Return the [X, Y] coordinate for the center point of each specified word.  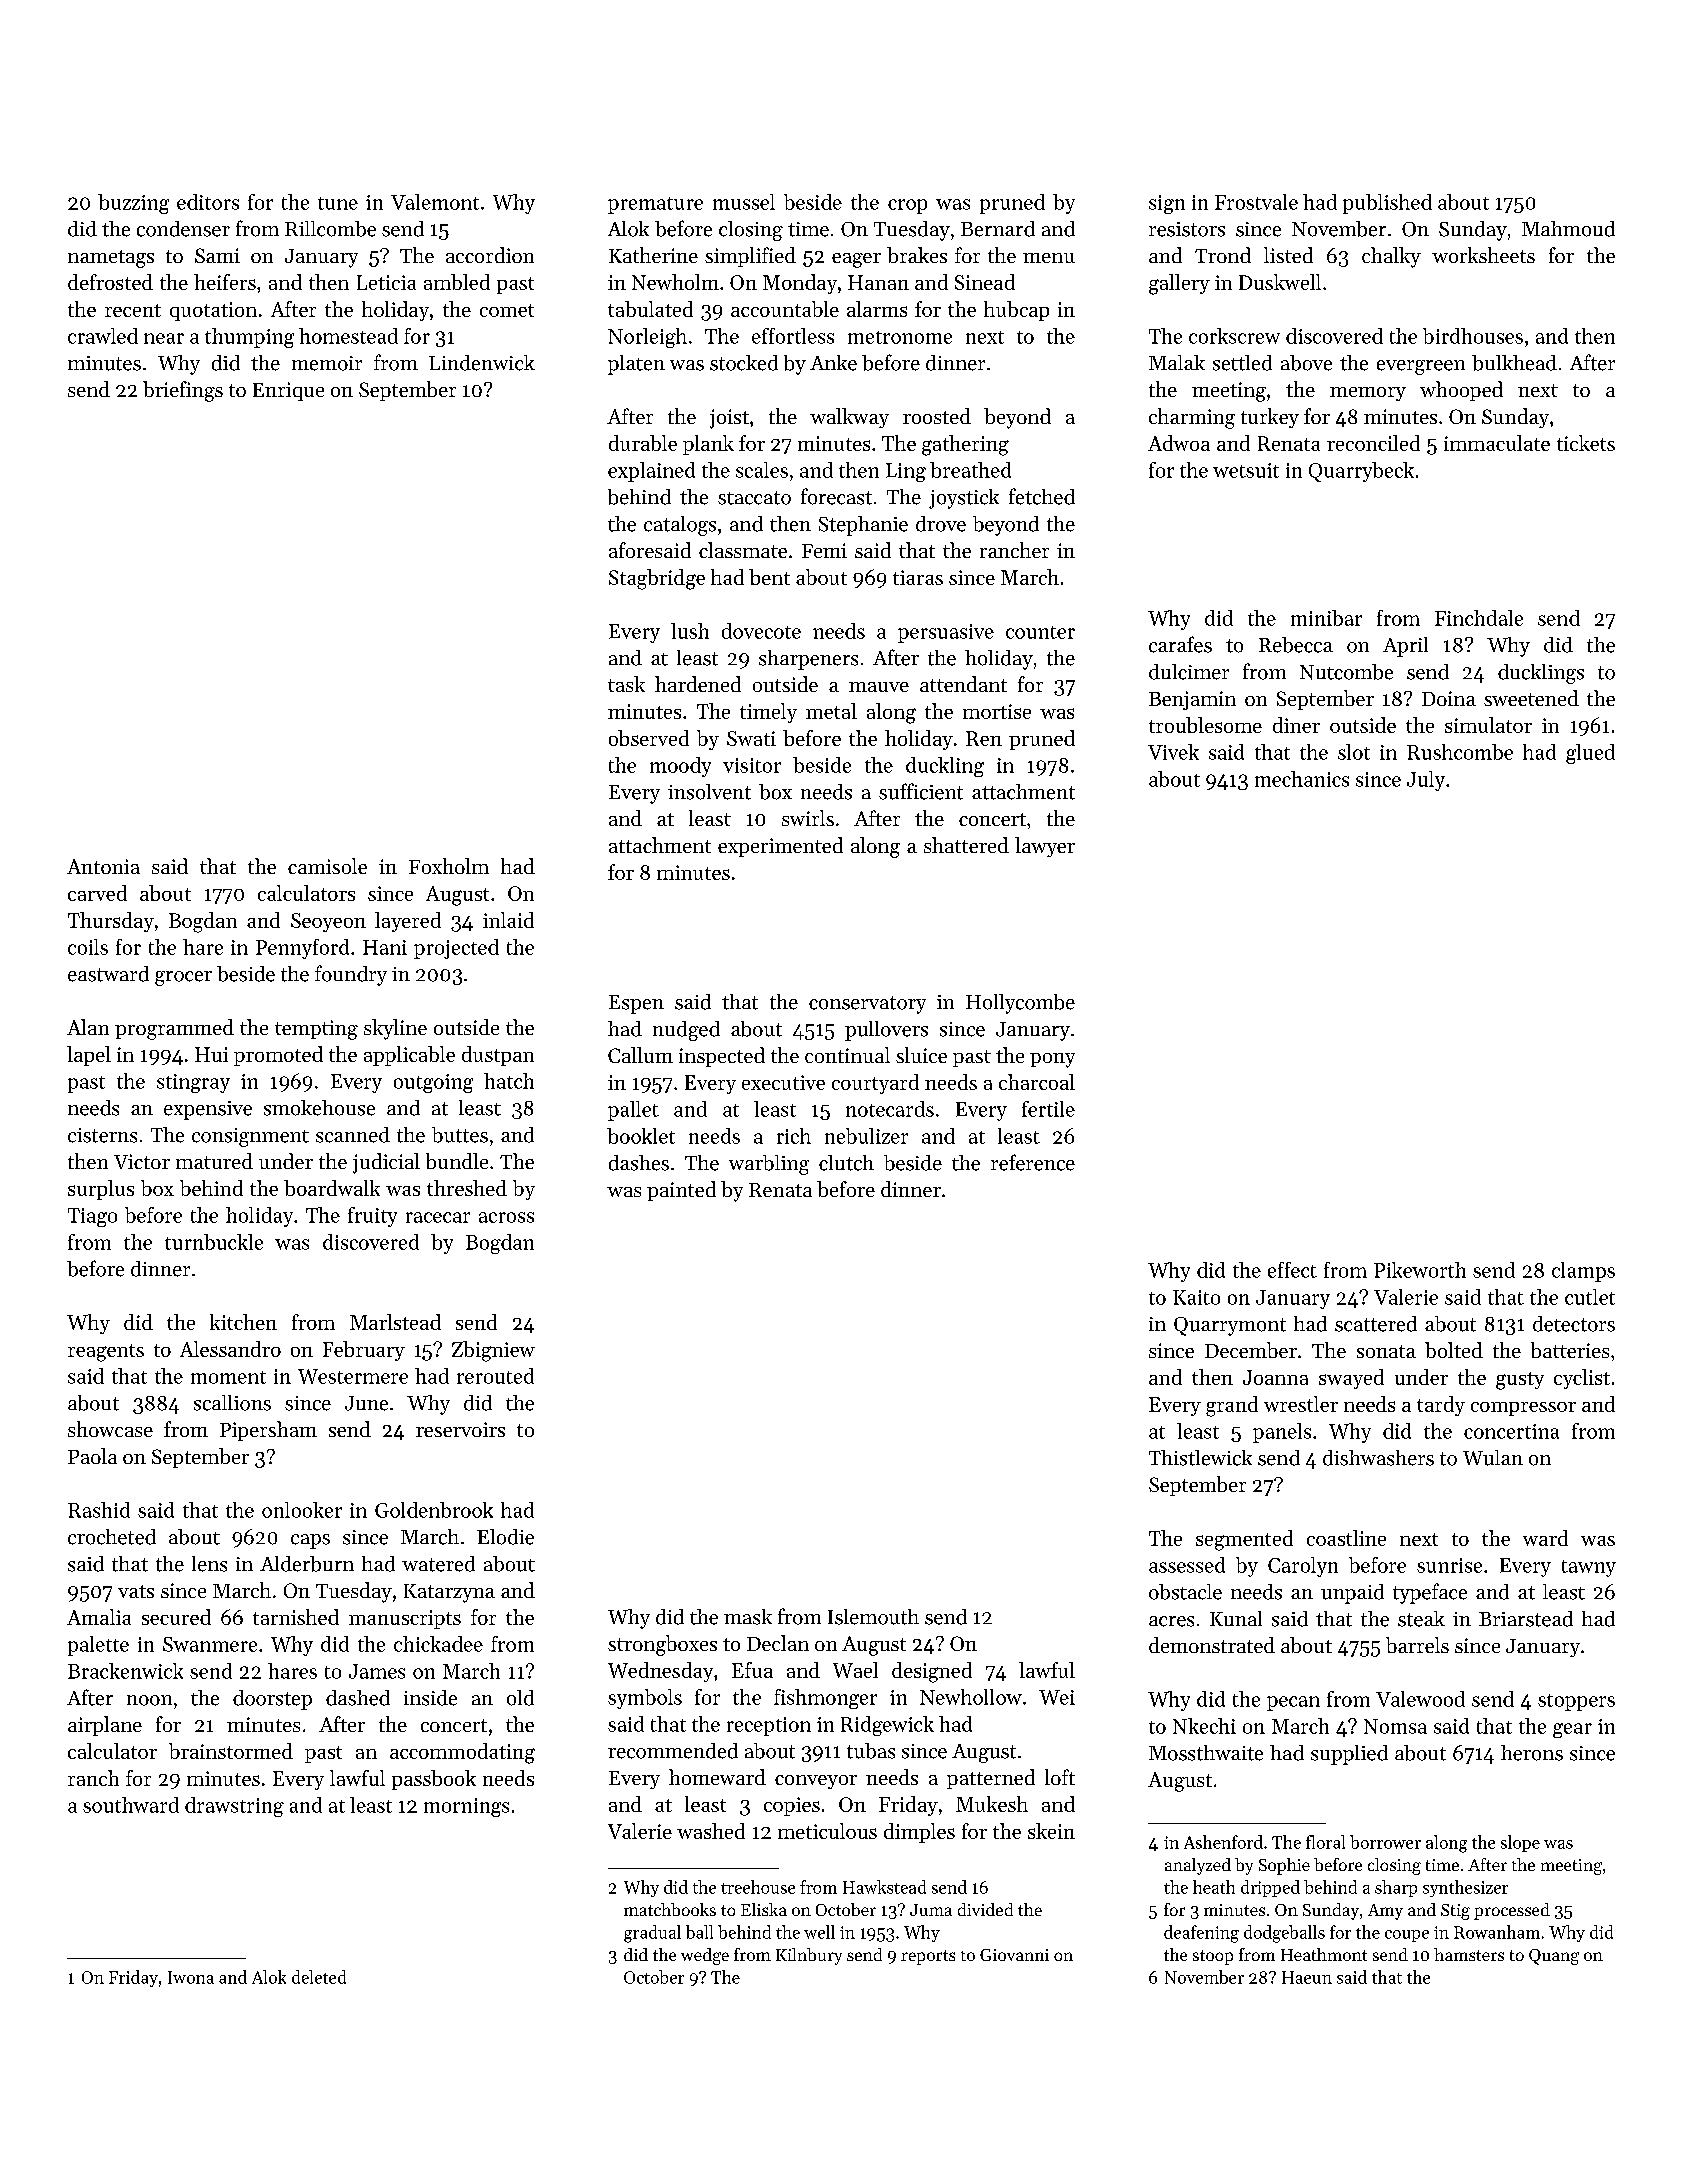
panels [1282, 1433]
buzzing [133, 204]
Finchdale [1479, 618]
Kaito [1196, 1297]
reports [928, 1957]
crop [907, 206]
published [1387, 204]
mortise [997, 711]
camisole [327, 866]
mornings [466, 1807]
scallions [232, 1403]
